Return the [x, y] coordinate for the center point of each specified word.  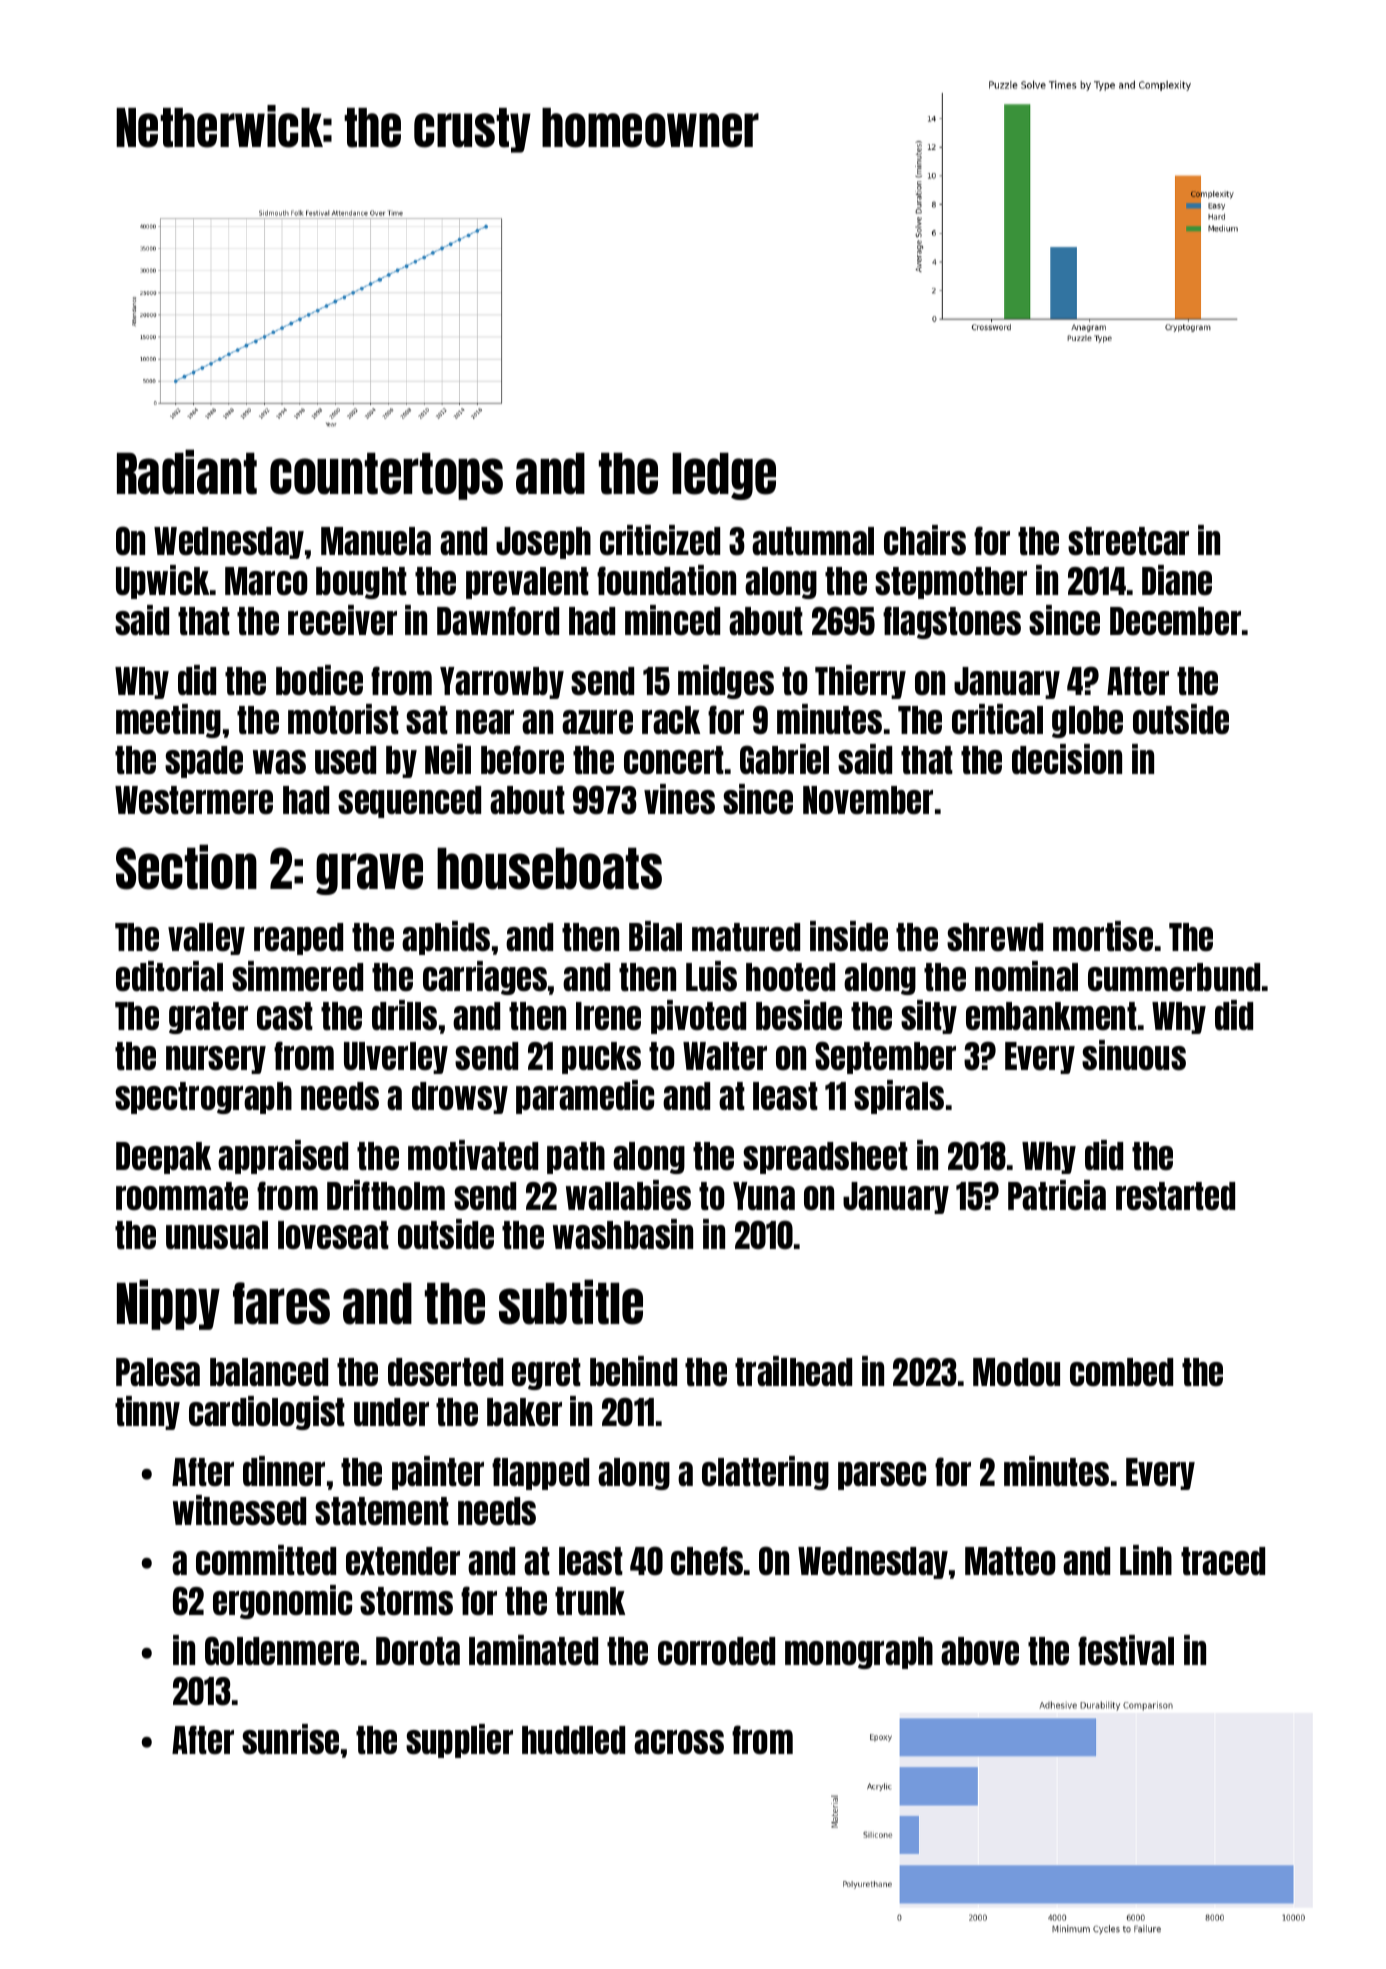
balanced [269, 1372]
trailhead [793, 1371]
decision [1067, 759]
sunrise [290, 1739]
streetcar [1128, 541]
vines [679, 799]
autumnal [813, 541]
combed [1121, 1372]
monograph [859, 1653]
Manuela [376, 541]
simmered [297, 976]
